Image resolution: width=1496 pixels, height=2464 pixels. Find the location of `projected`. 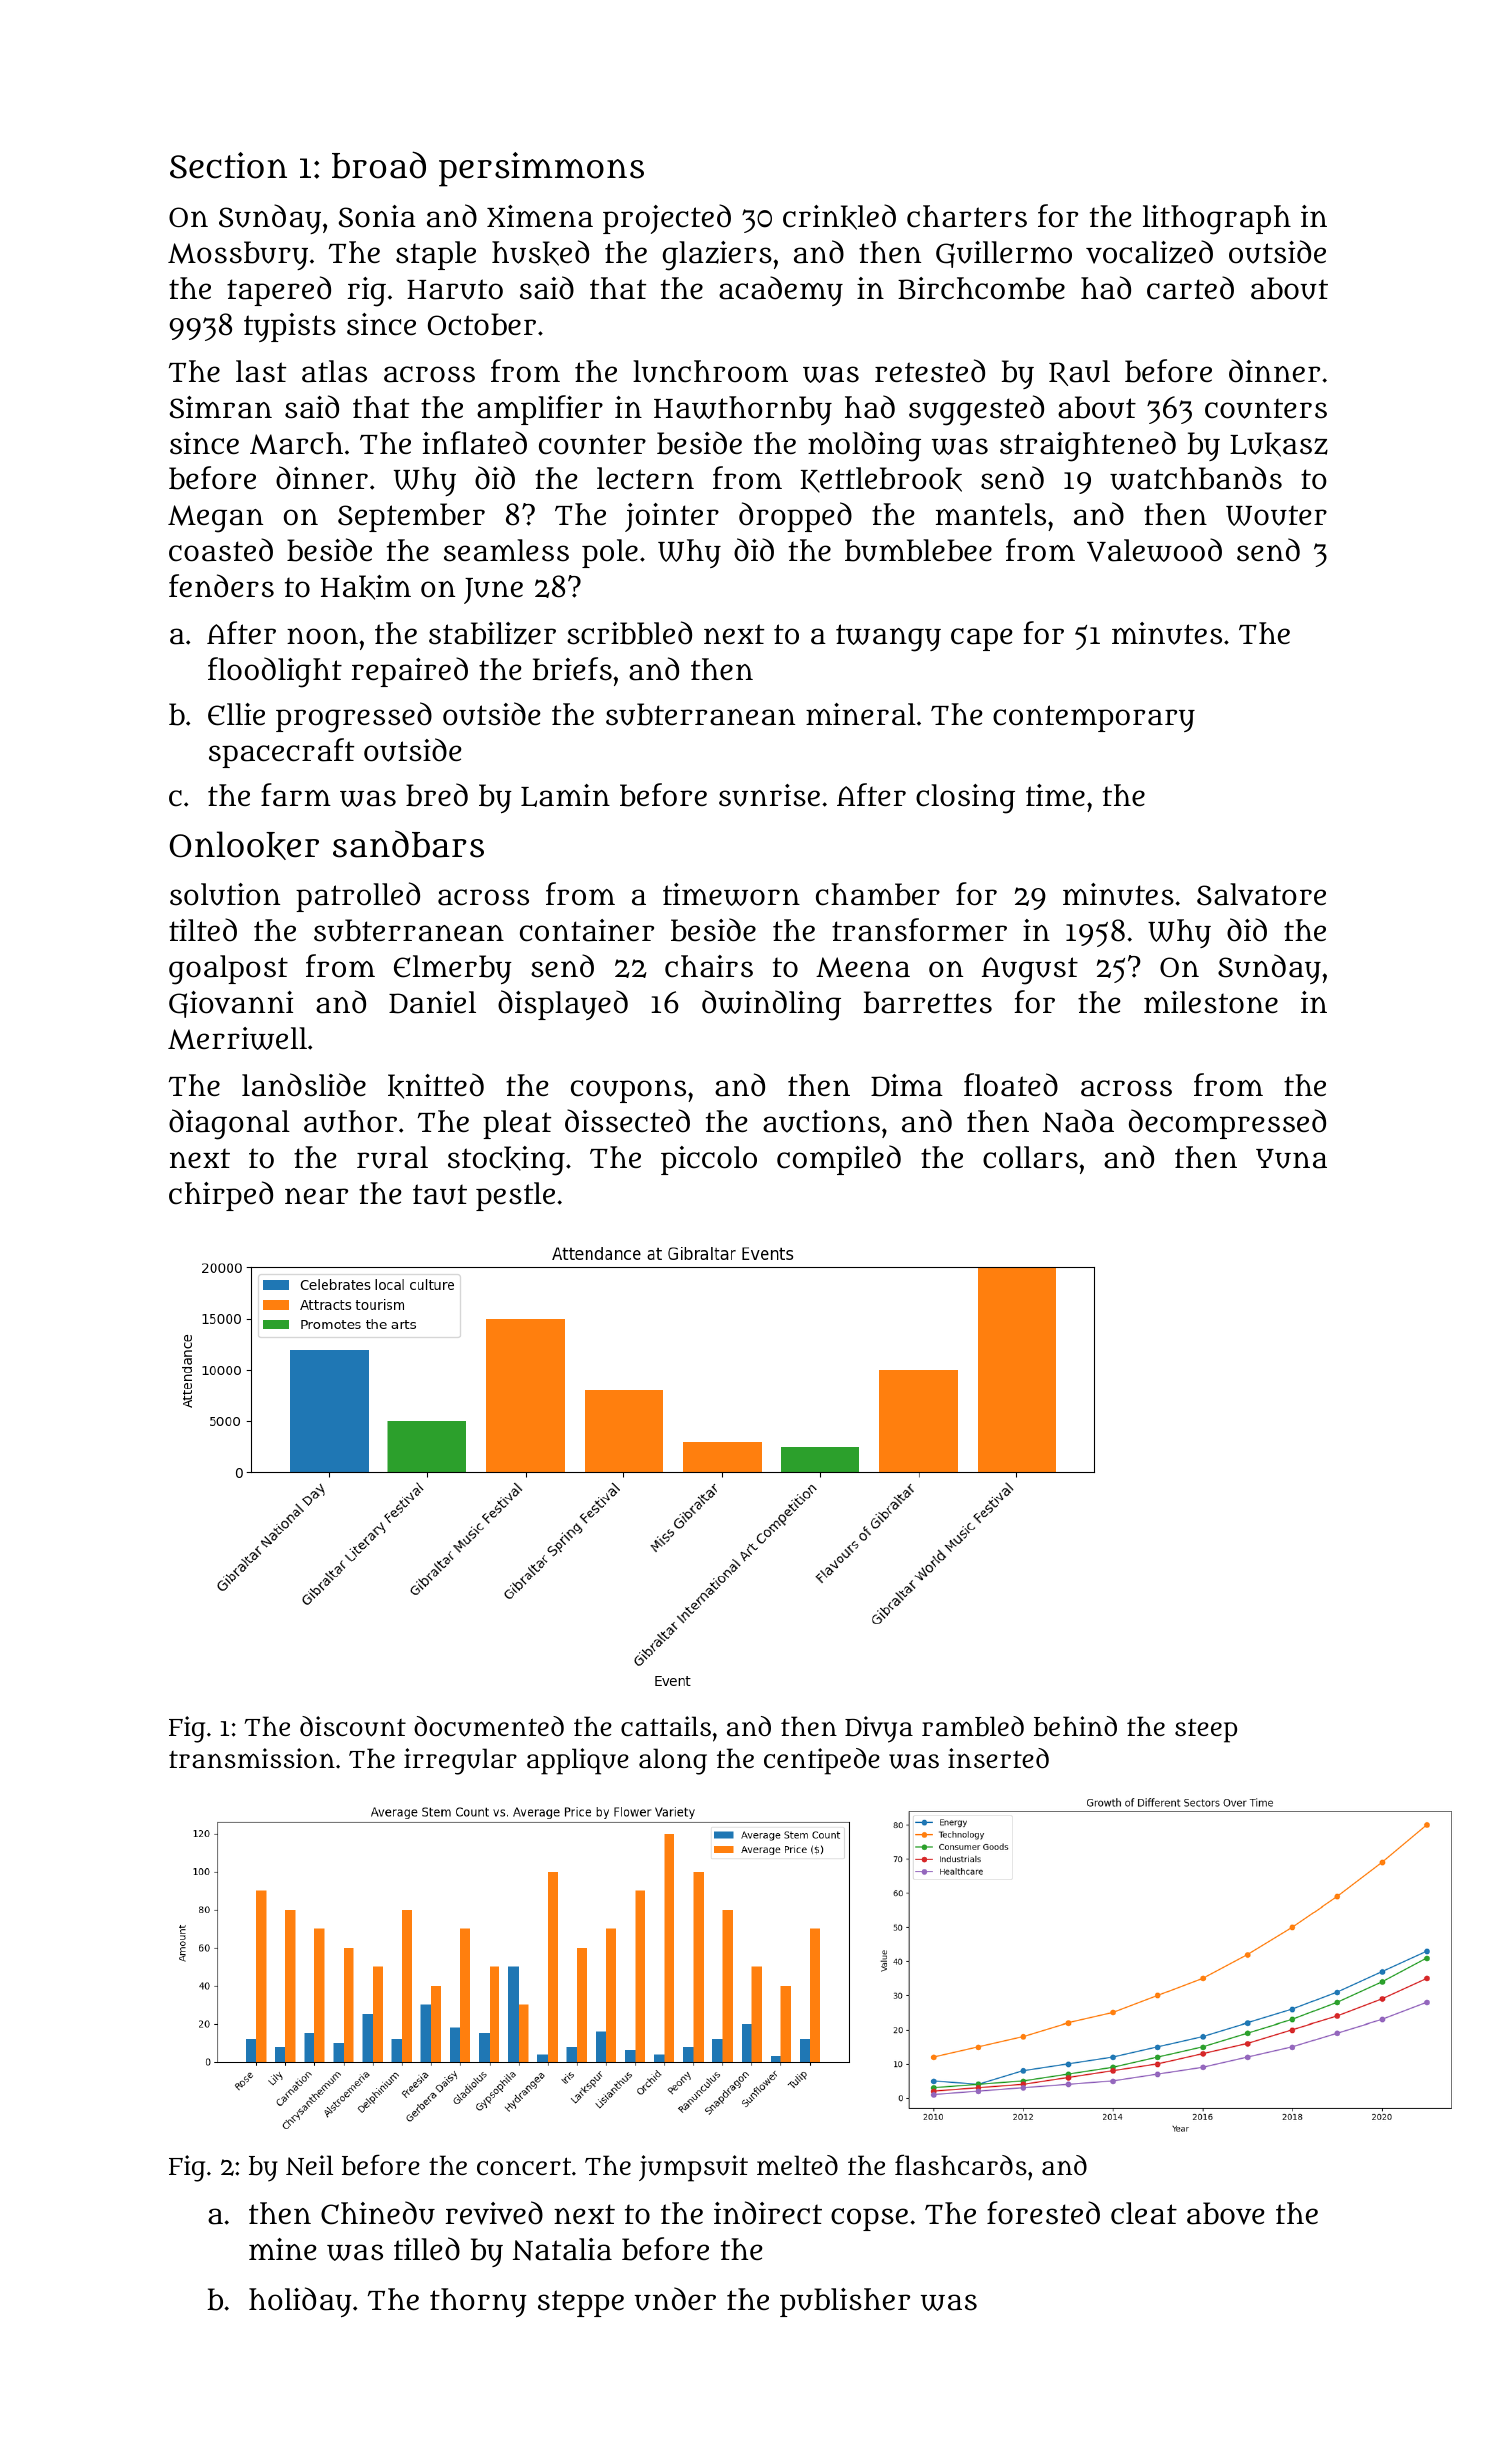

projected is located at coordinates (667, 219).
